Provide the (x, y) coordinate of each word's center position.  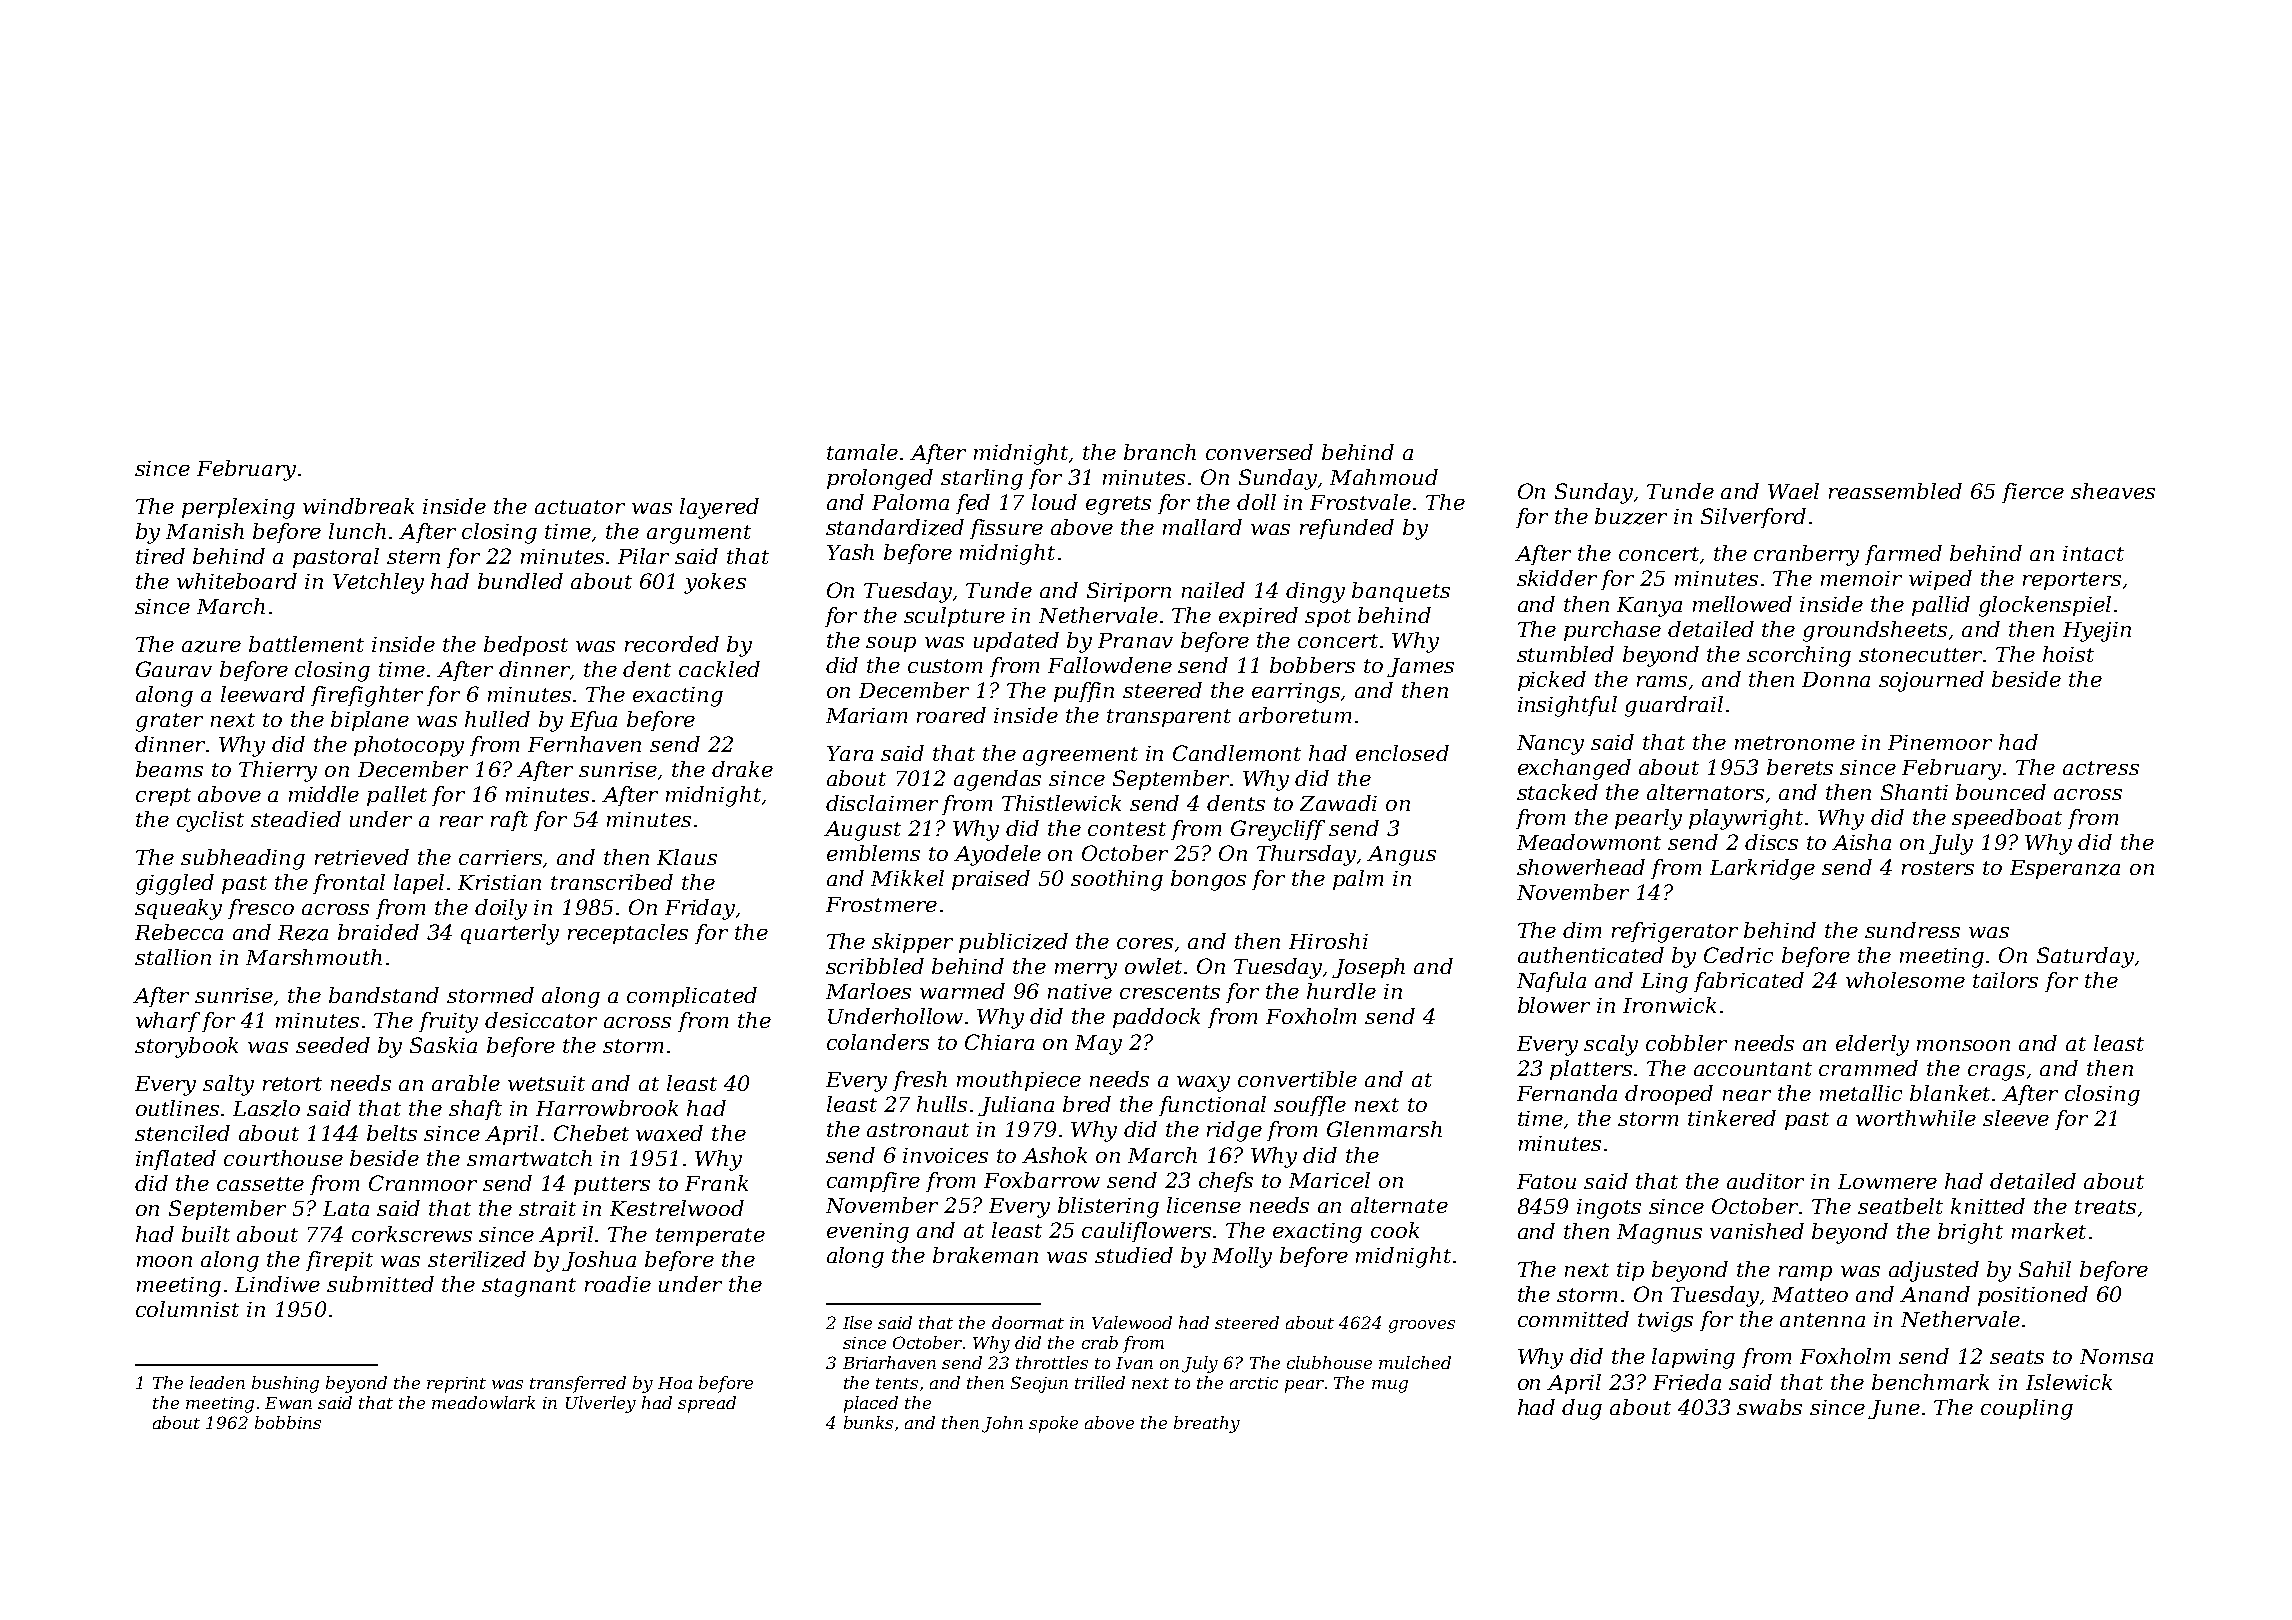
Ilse (857, 1322)
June (1894, 1409)
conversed (1259, 452)
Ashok (1054, 1155)
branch (1160, 452)
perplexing (238, 508)
